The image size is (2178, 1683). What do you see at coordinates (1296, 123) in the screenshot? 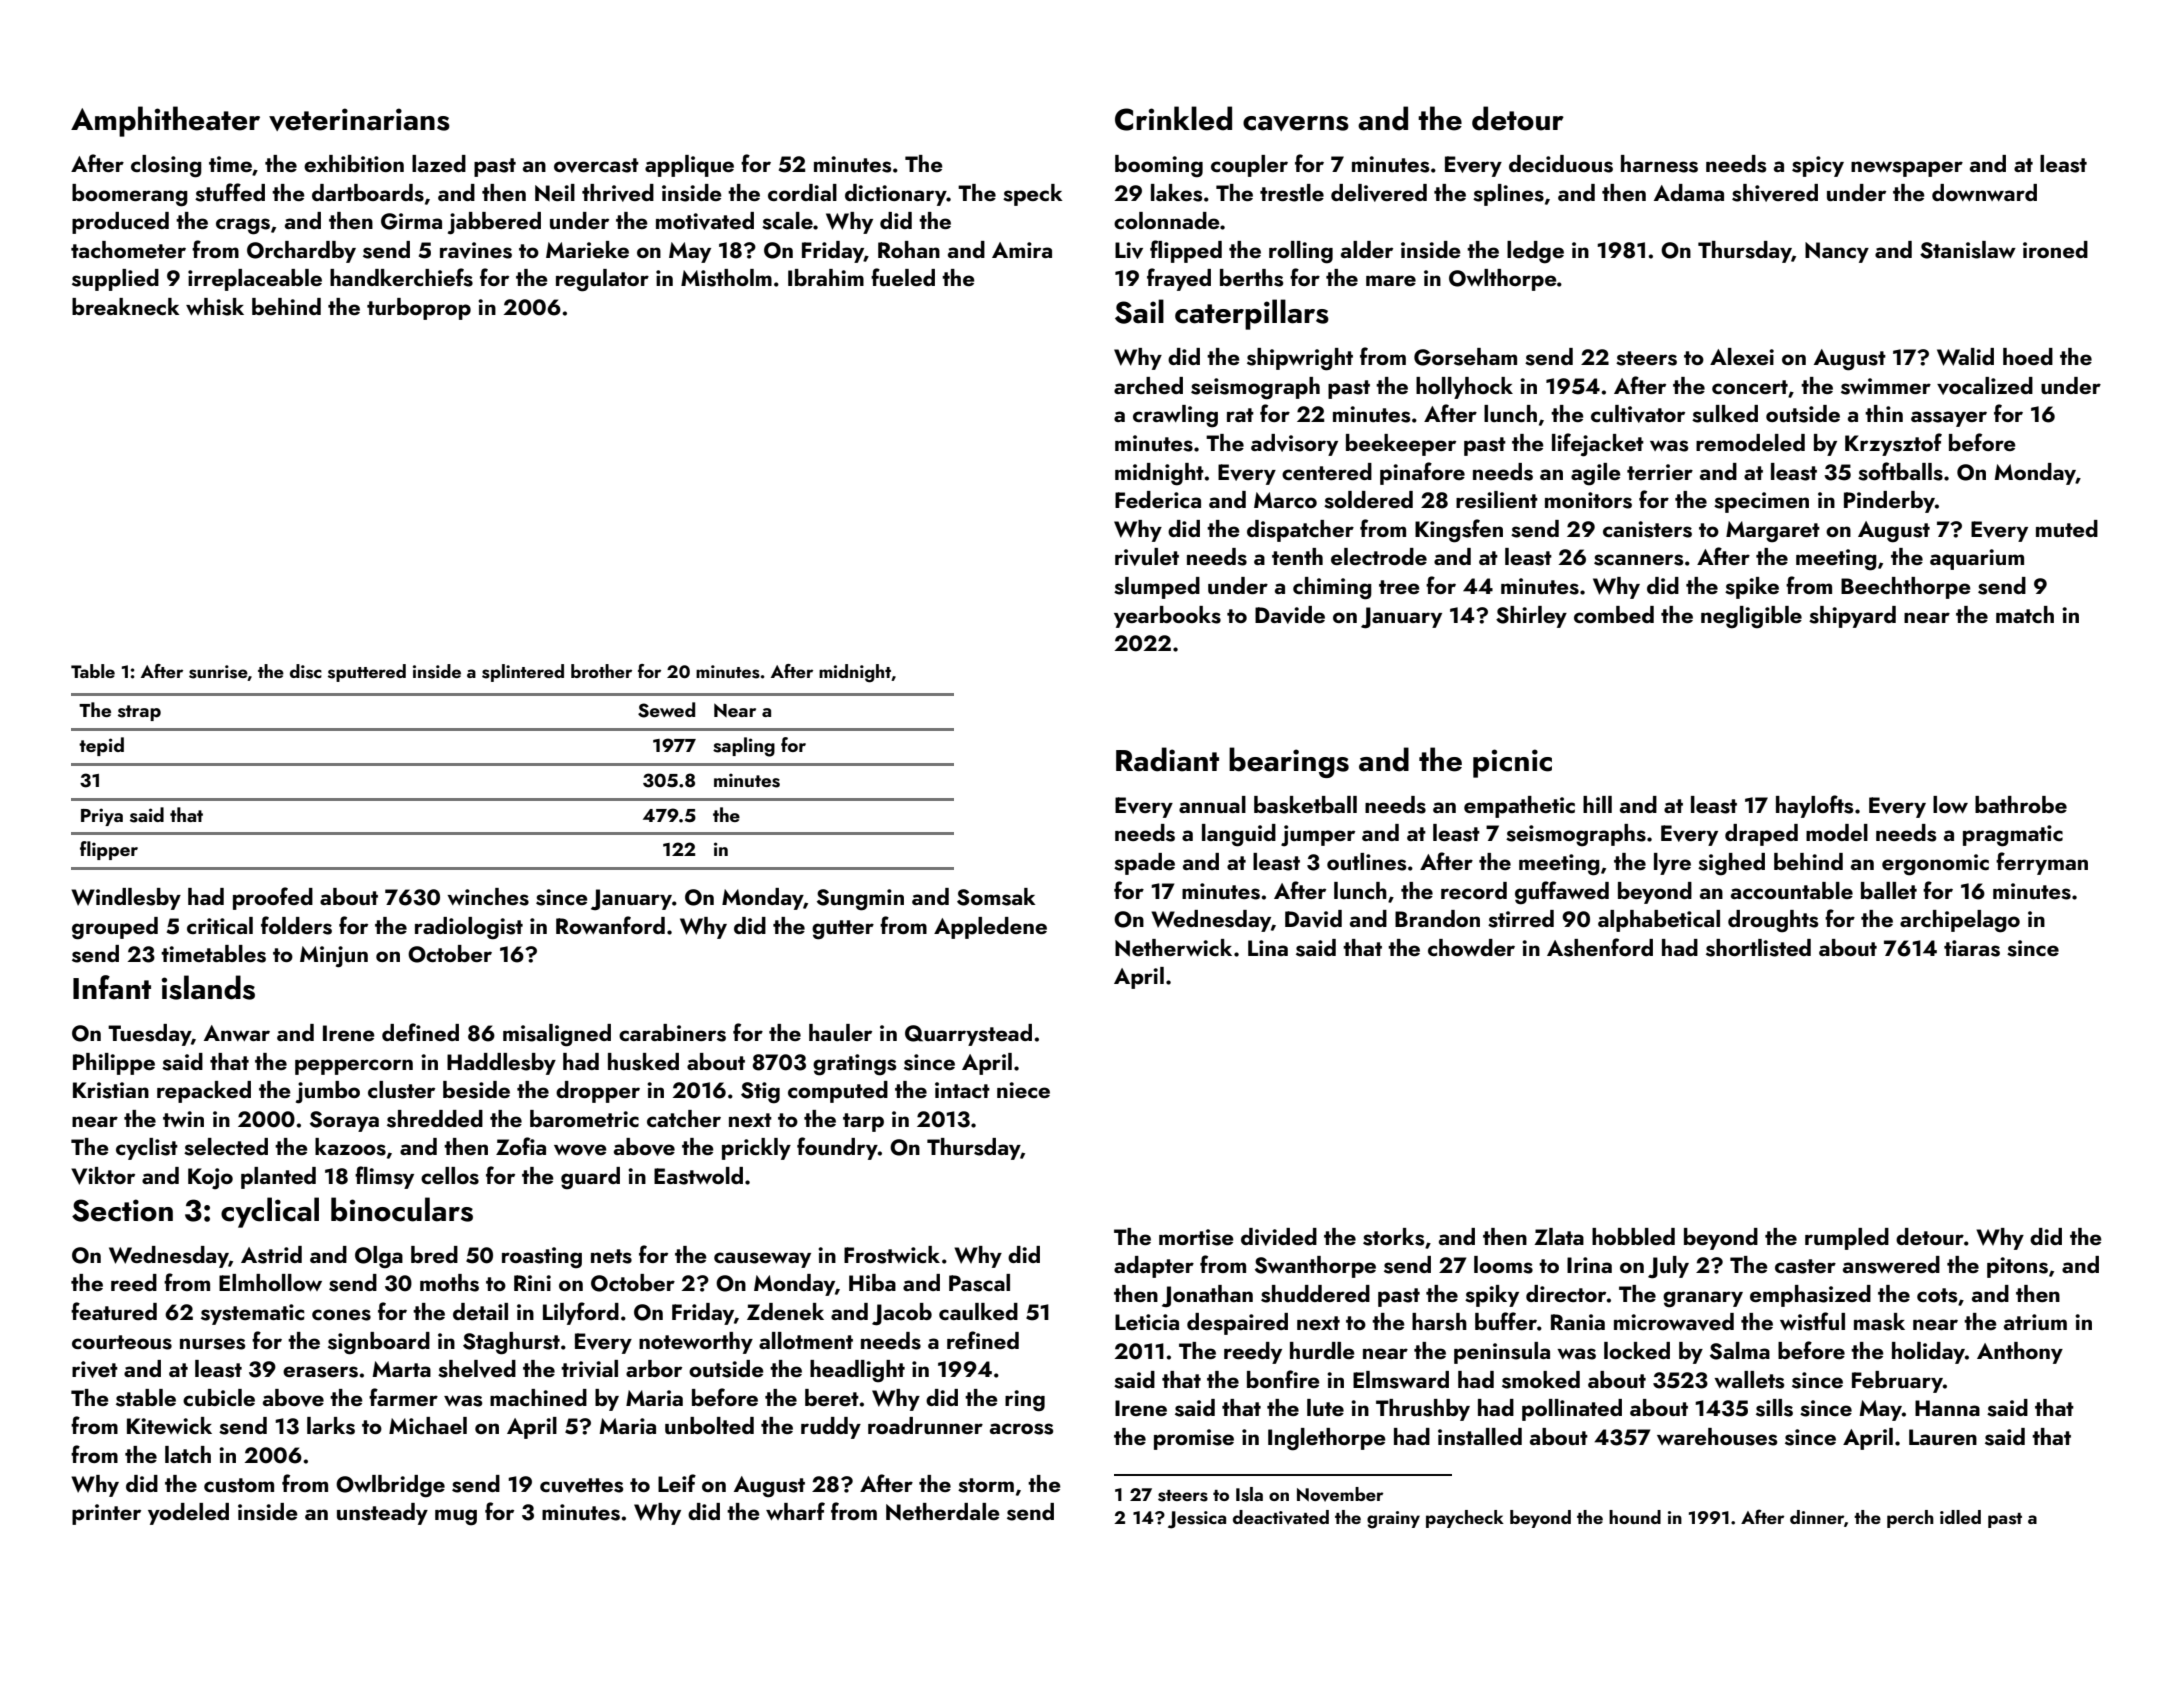
I see `caverns` at bounding box center [1296, 123].
